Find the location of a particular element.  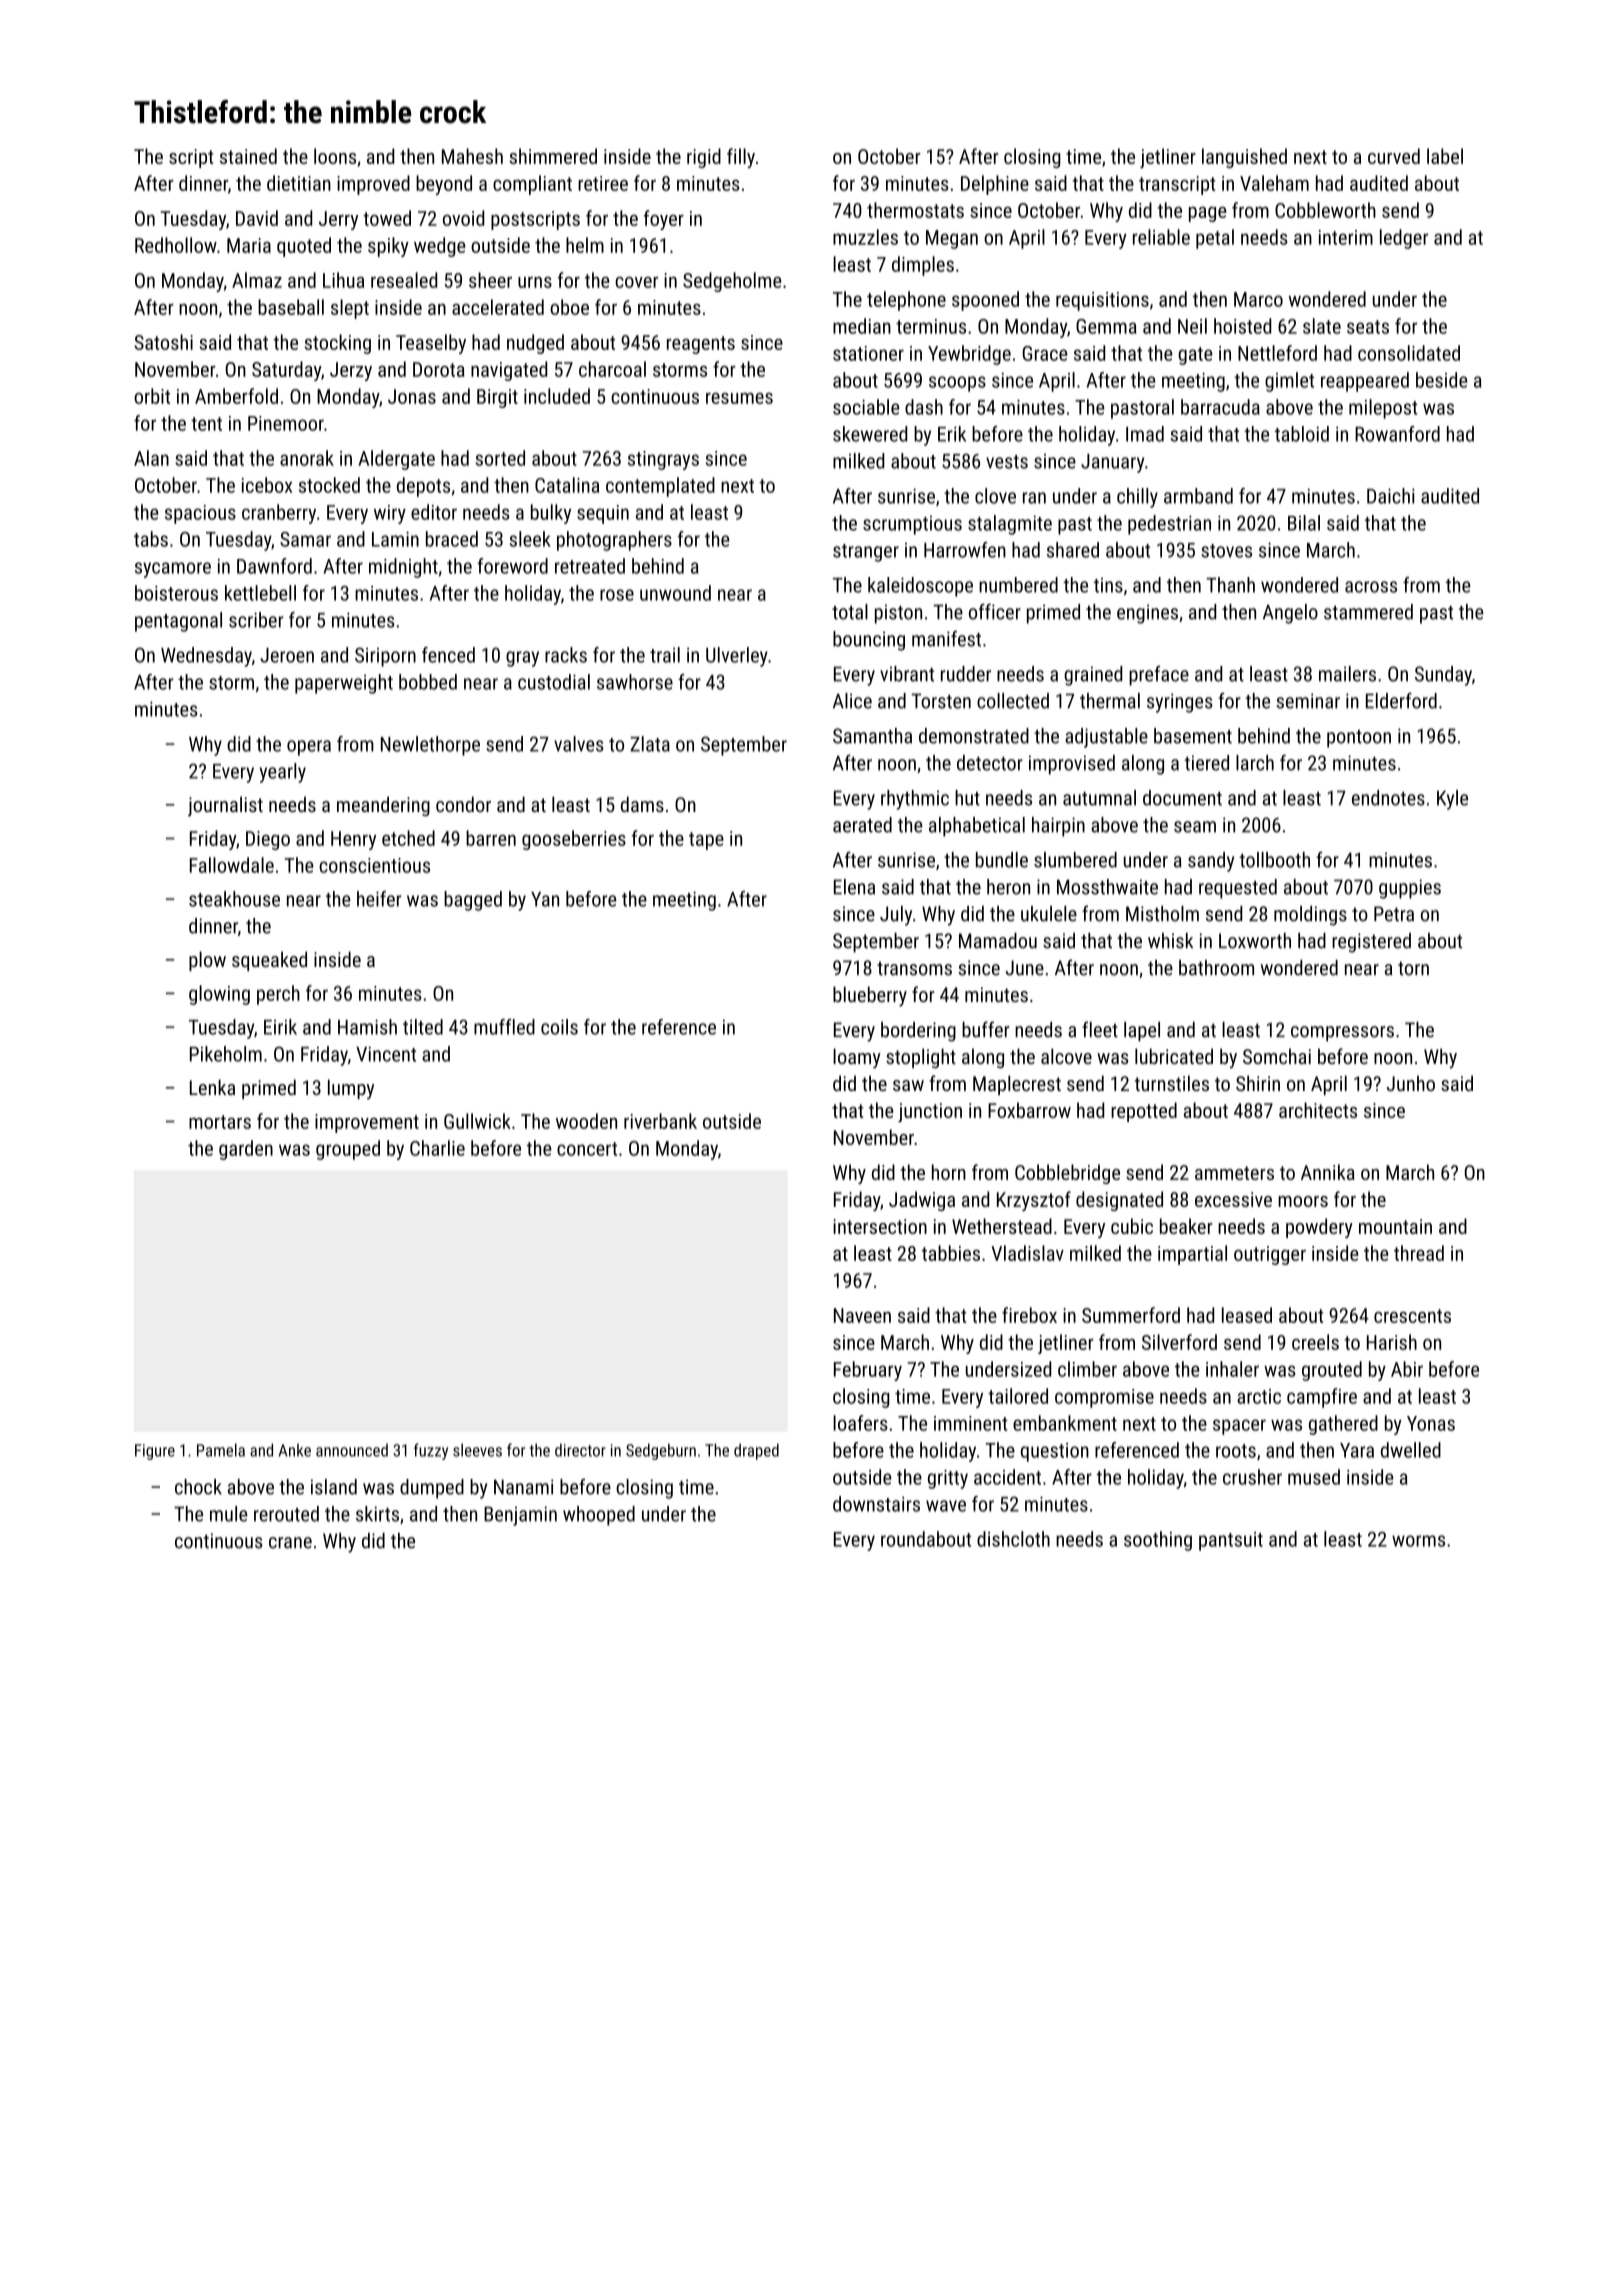

announced is located at coordinates (352, 1450).
